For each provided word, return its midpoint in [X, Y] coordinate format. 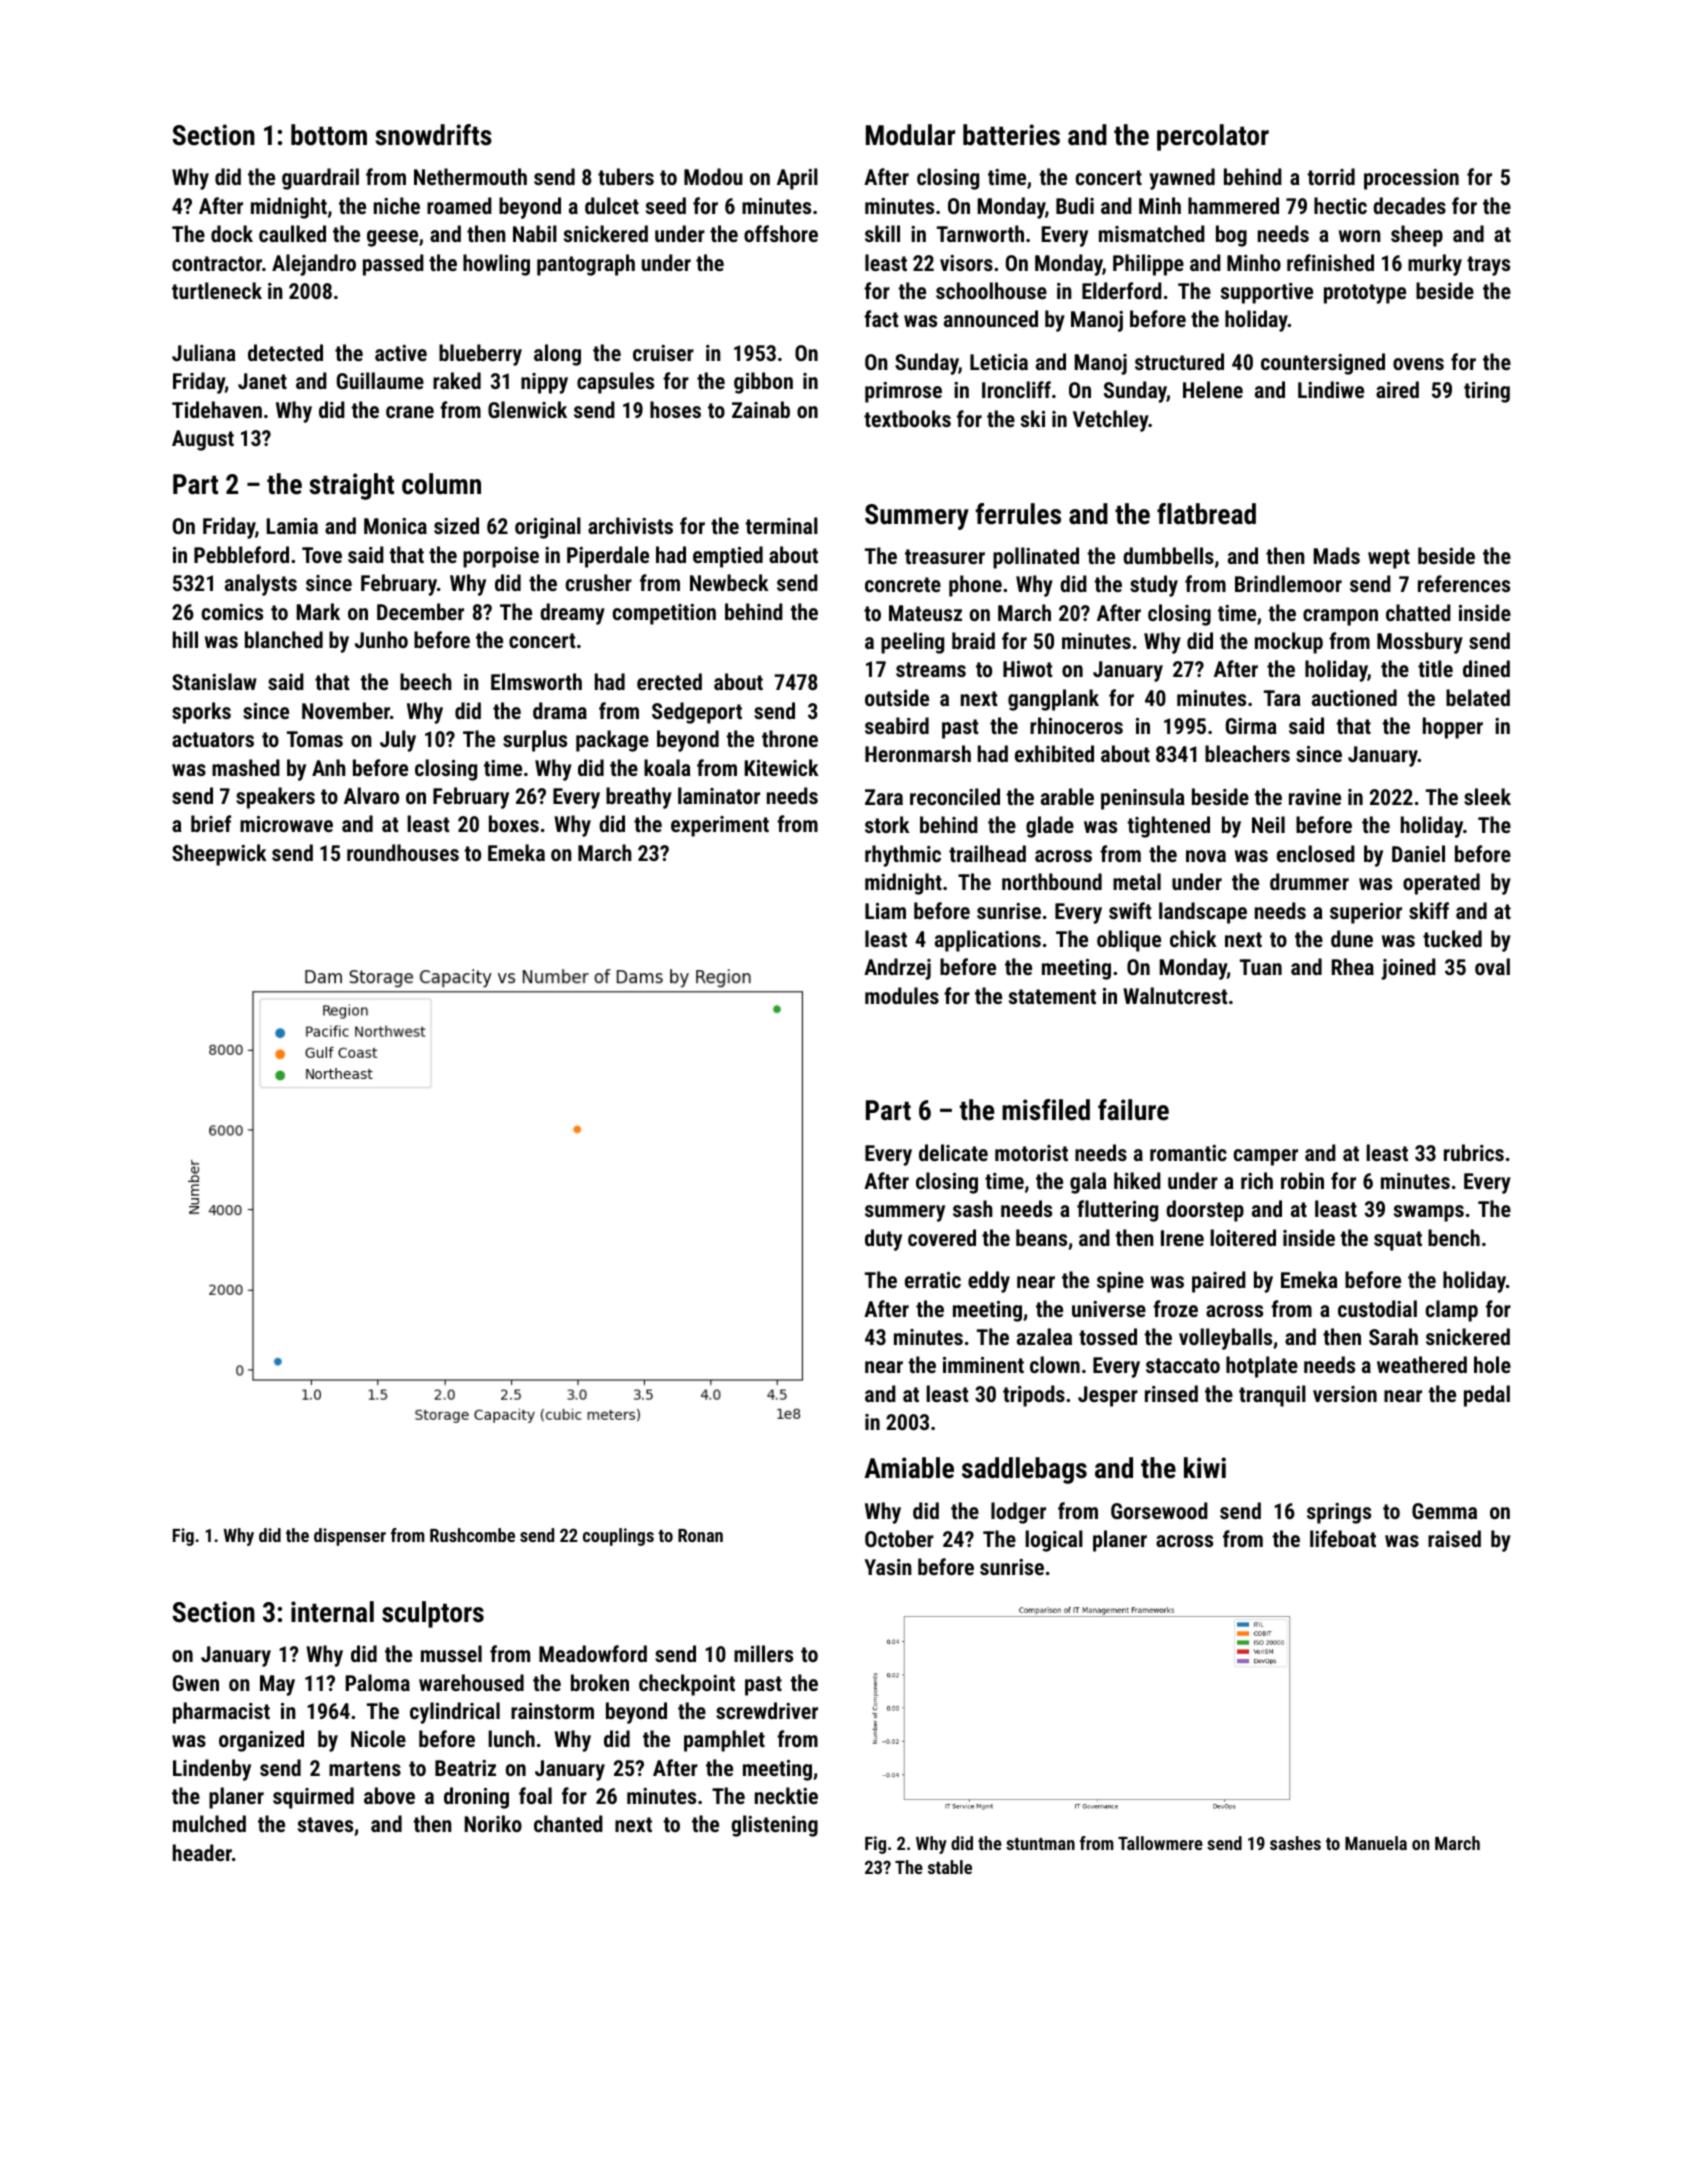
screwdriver [767, 1710]
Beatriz [465, 1768]
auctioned [1354, 697]
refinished [1330, 262]
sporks [201, 713]
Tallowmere [1160, 1843]
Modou [713, 176]
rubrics [1474, 1152]
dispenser [350, 1537]
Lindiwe [1331, 389]
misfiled [1046, 1110]
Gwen [196, 1683]
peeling [912, 643]
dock [232, 233]
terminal [782, 525]
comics [232, 612]
